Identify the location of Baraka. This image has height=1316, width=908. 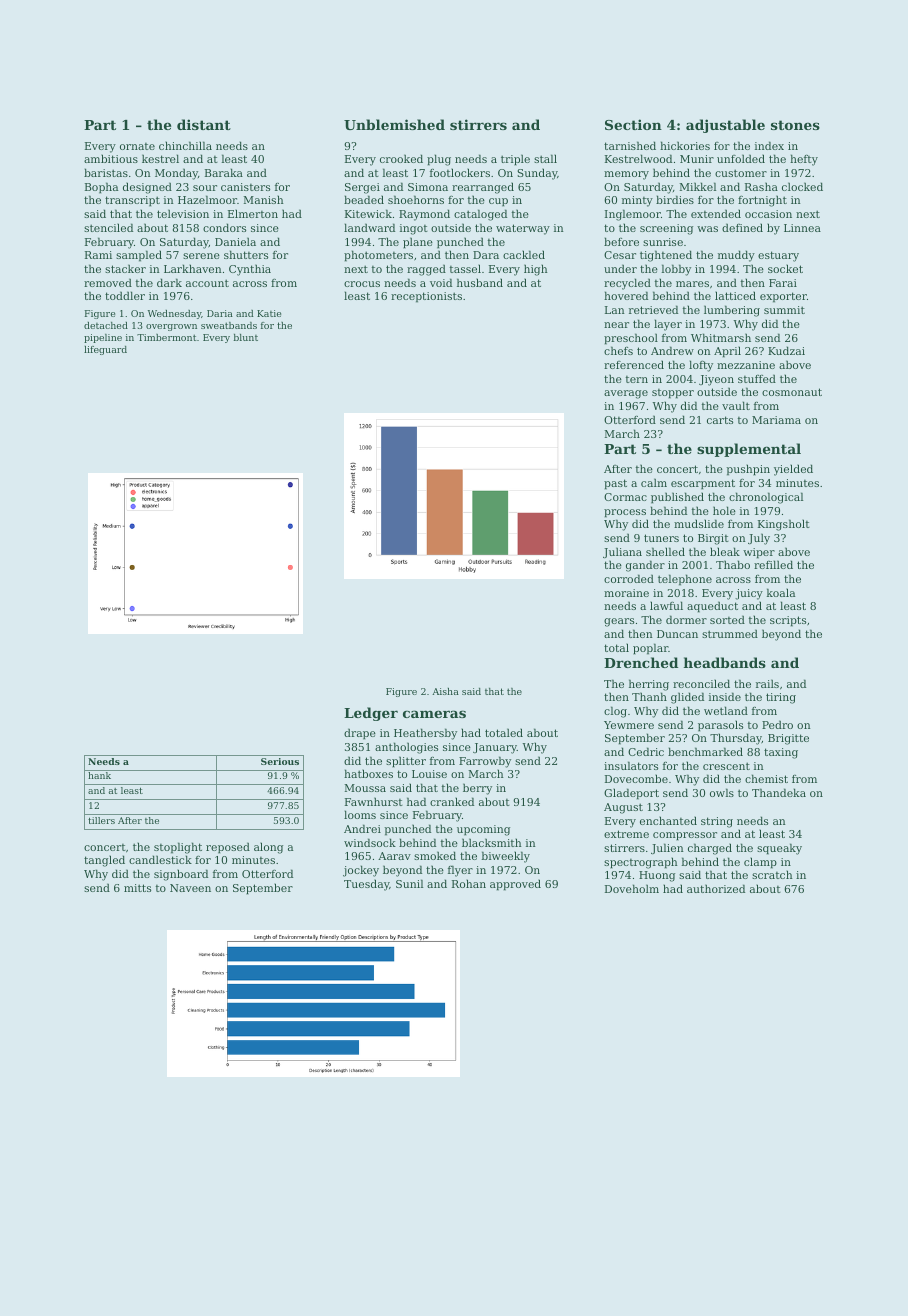
(224, 172).
